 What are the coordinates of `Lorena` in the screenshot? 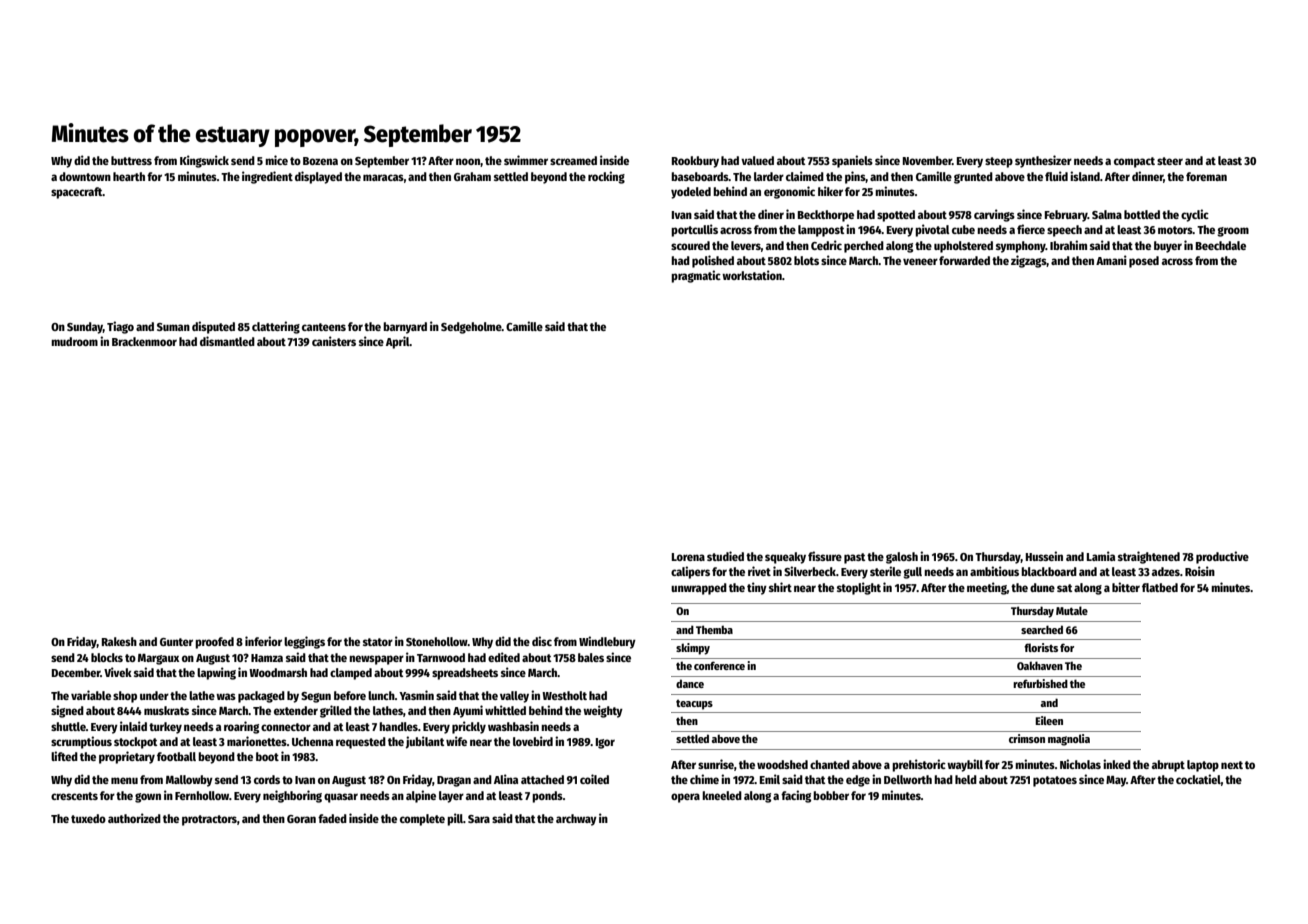 It's located at (688, 557).
